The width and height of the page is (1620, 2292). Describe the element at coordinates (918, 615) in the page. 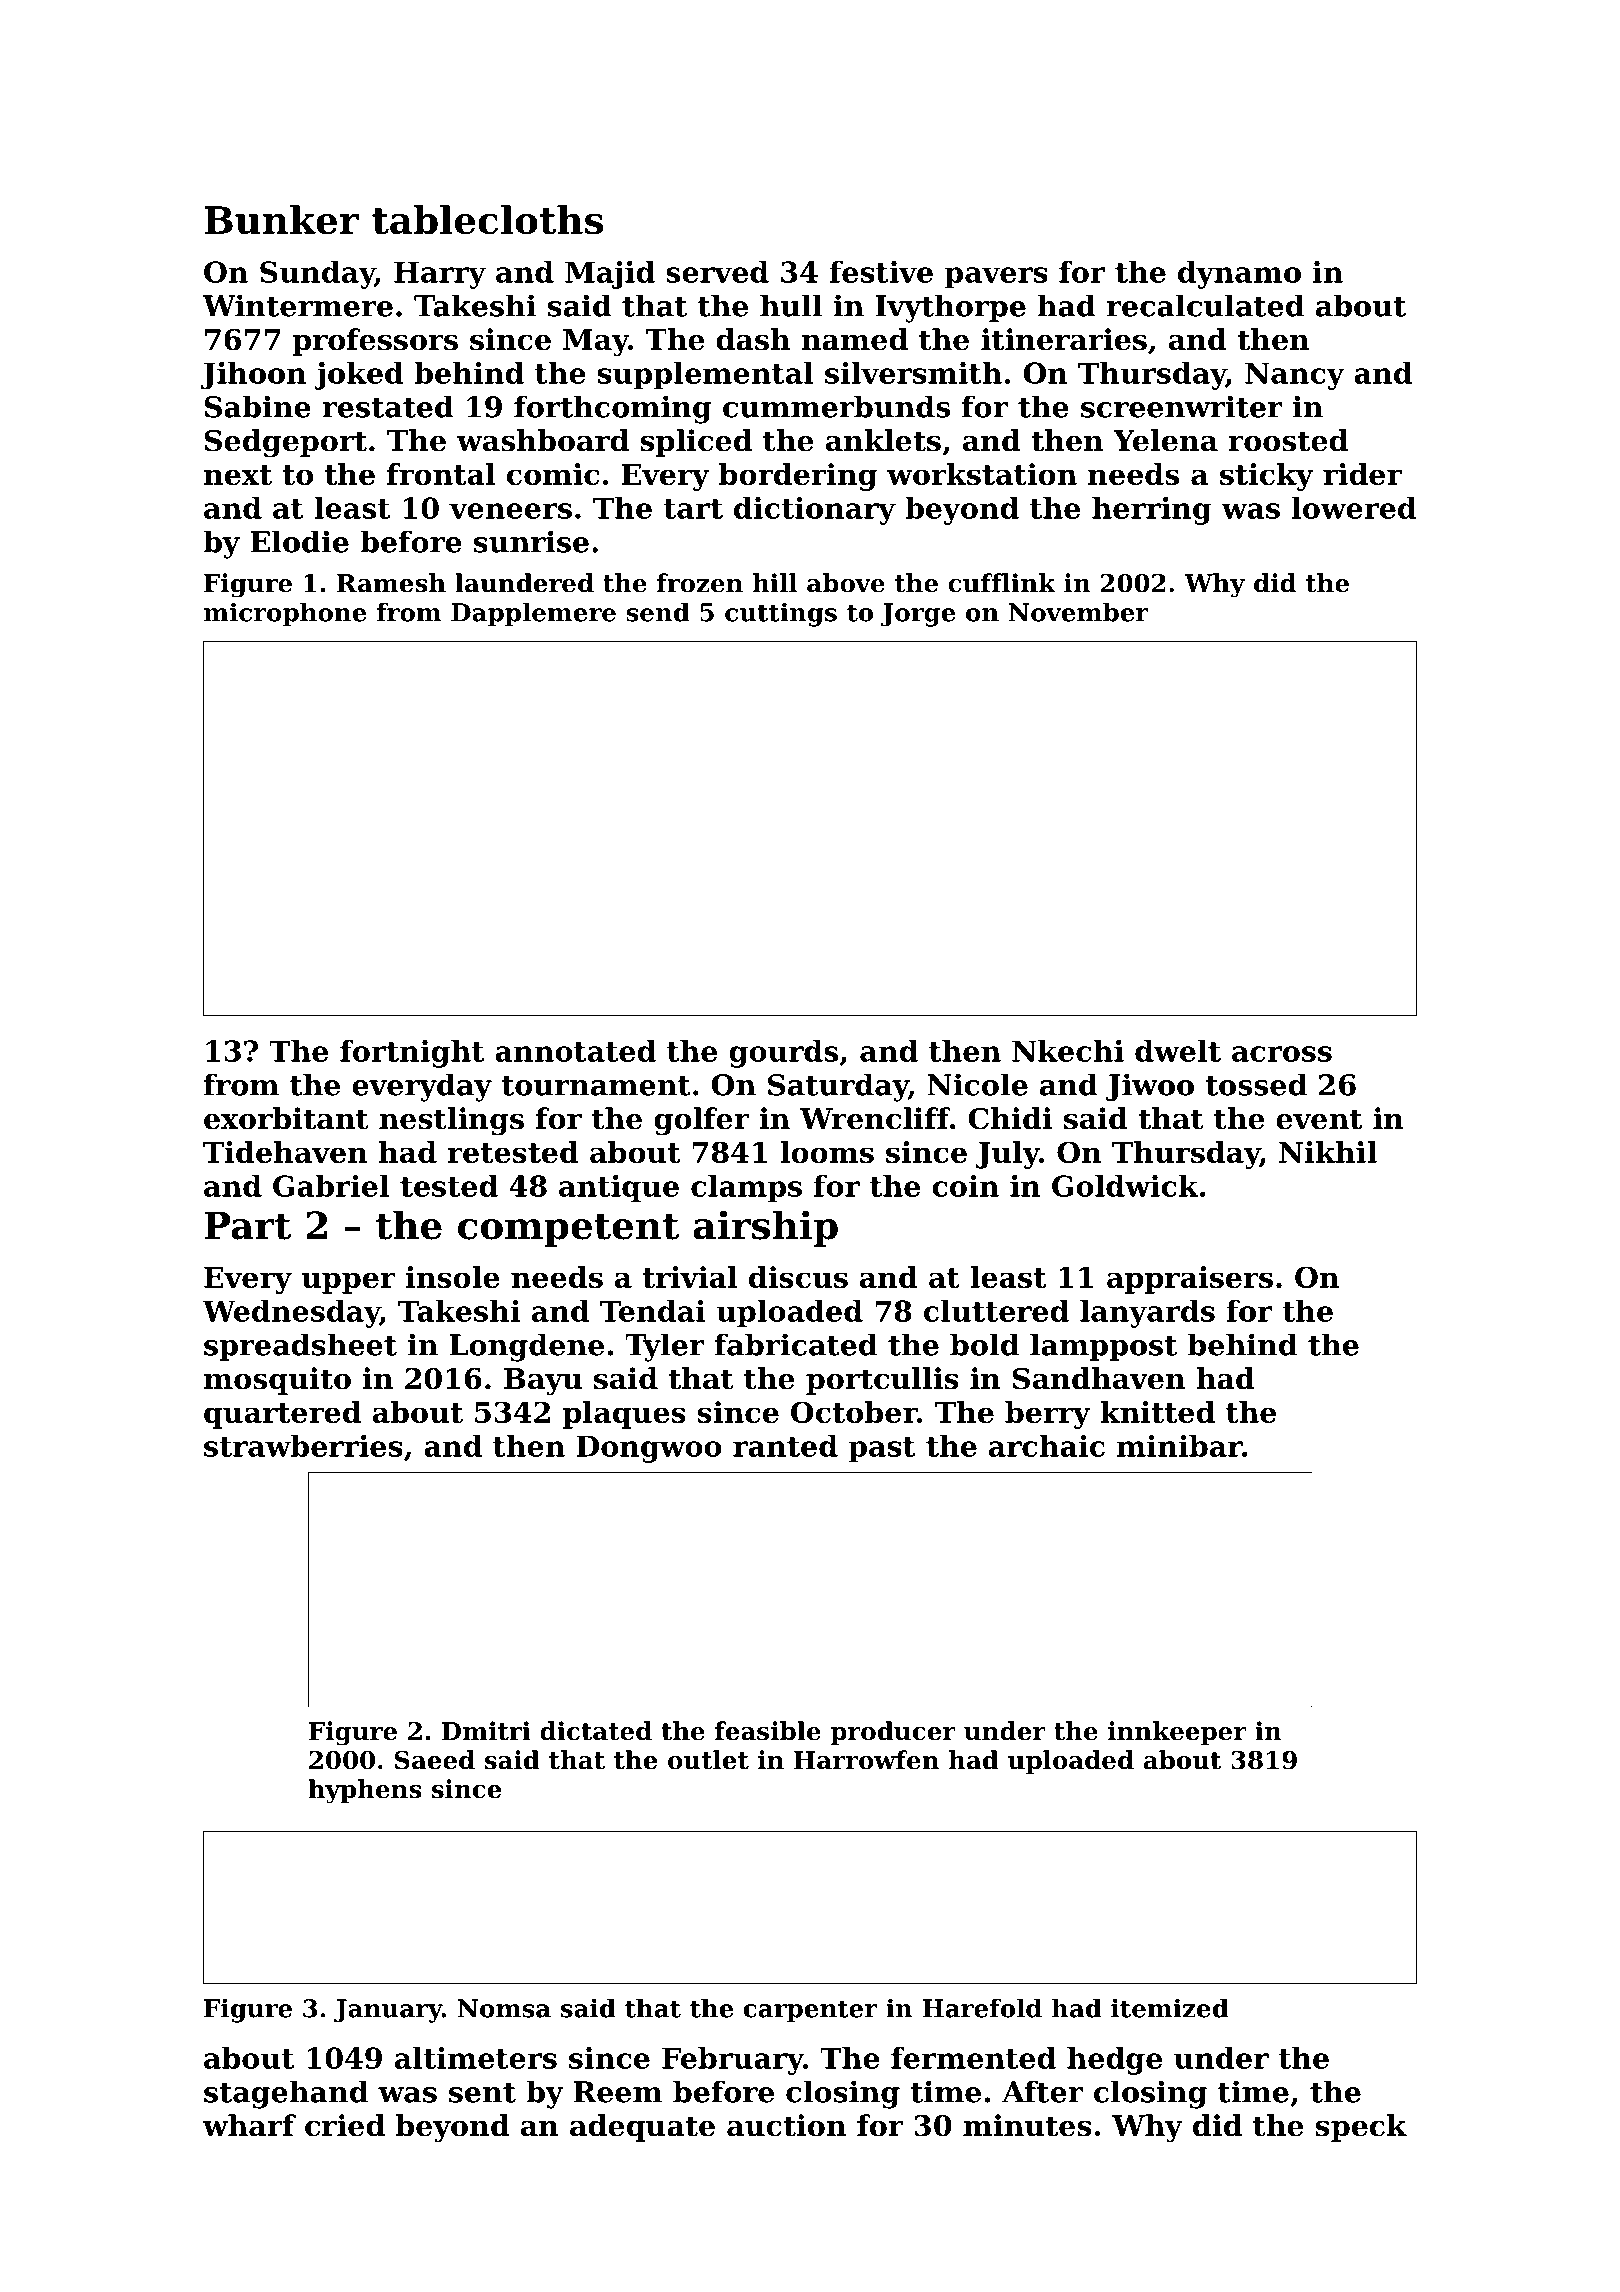

I see `Jorge` at that location.
